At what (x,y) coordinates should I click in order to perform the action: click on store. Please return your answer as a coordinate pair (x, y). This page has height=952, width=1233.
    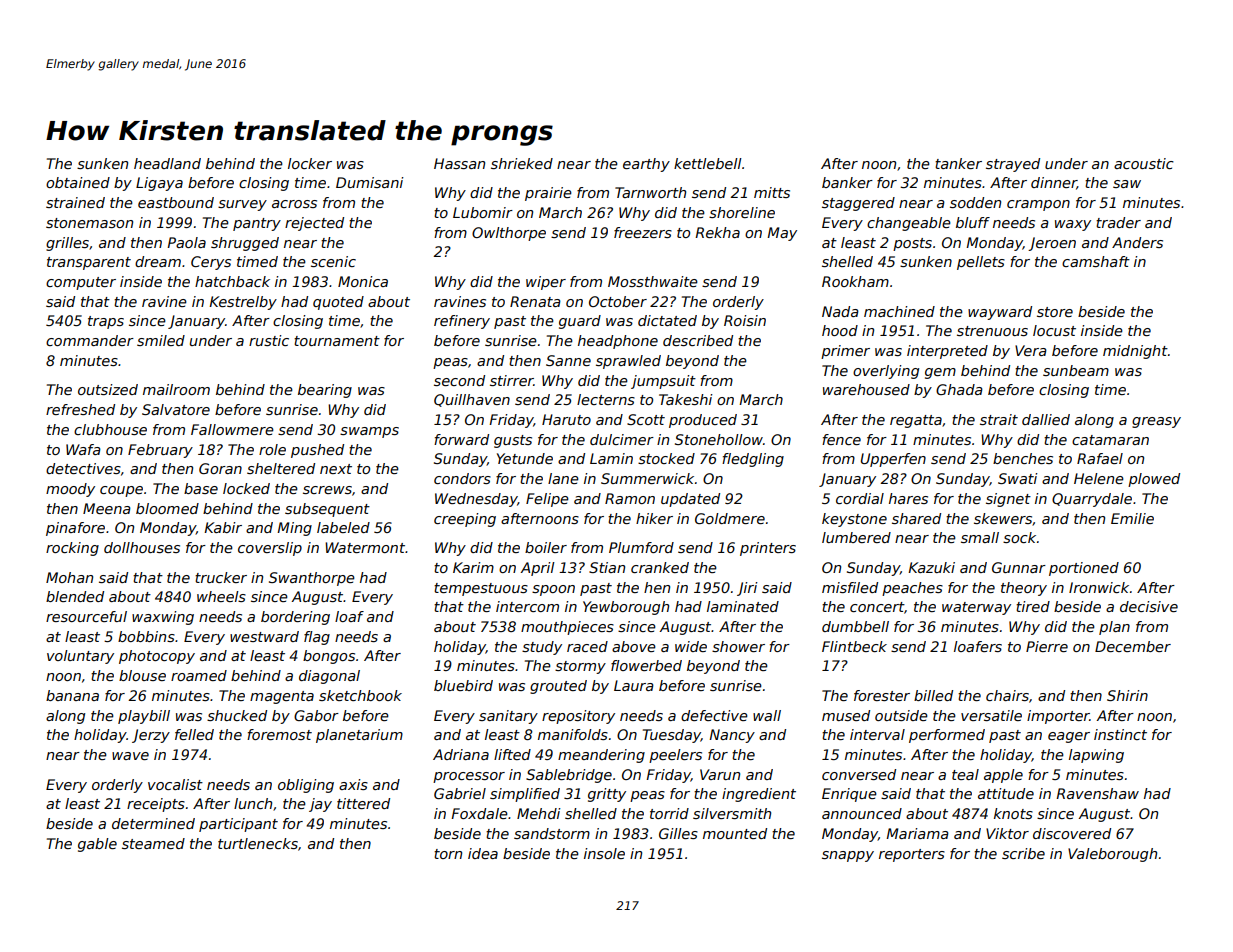
    Looking at the image, I should click on (1055, 312).
